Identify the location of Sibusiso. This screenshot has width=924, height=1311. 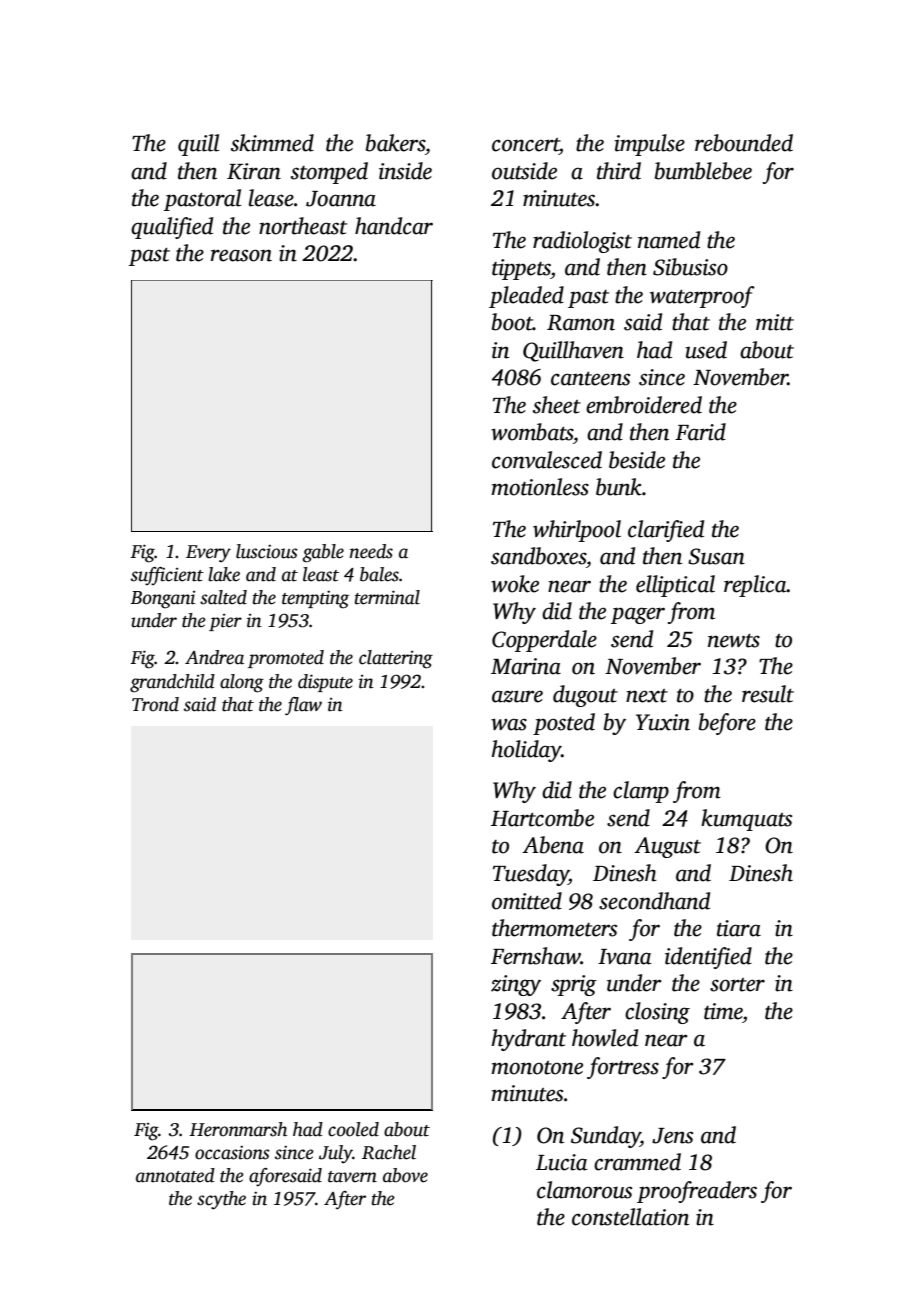
(690, 267).
